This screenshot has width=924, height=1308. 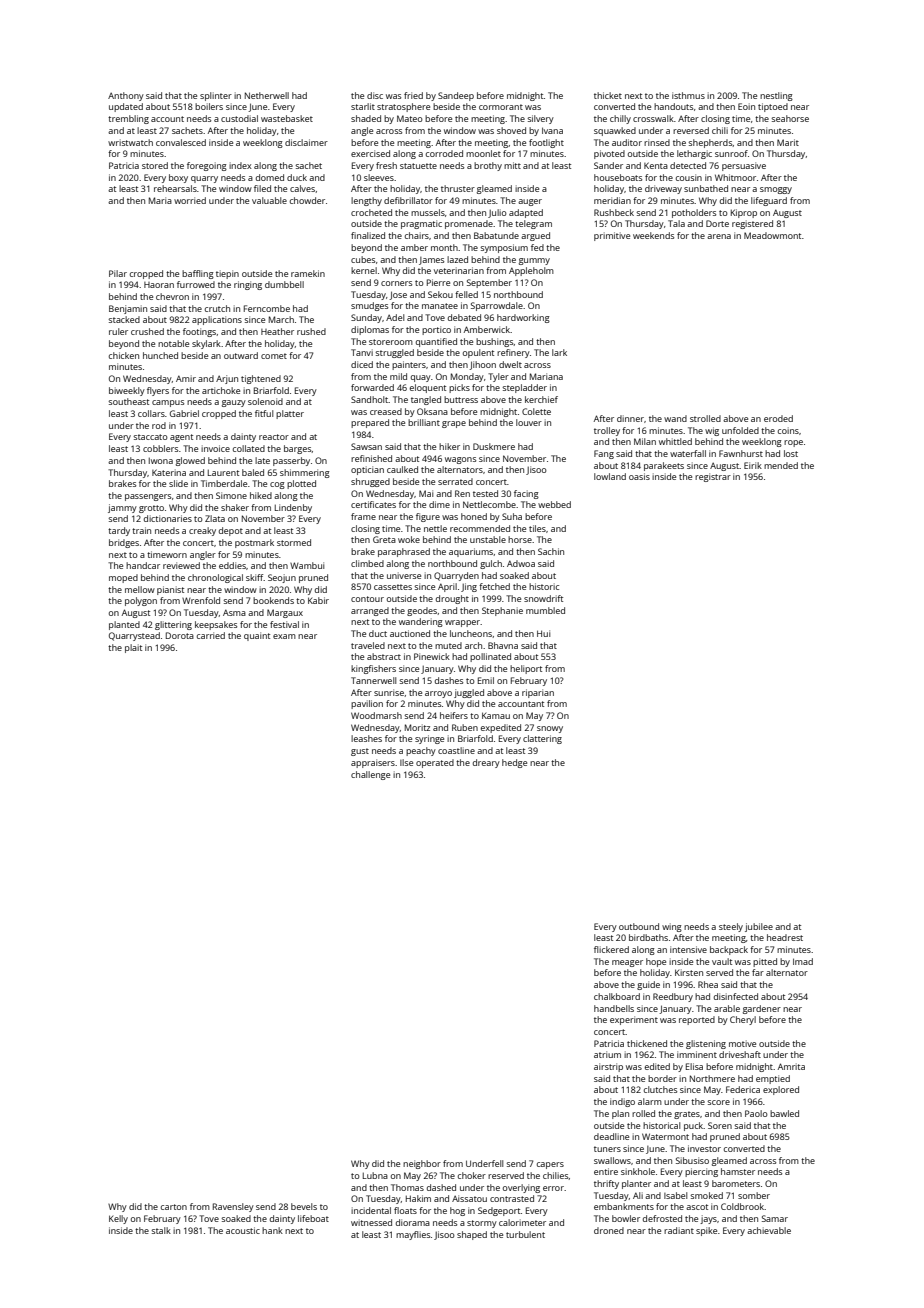 I want to click on carton, so click(x=174, y=1207).
